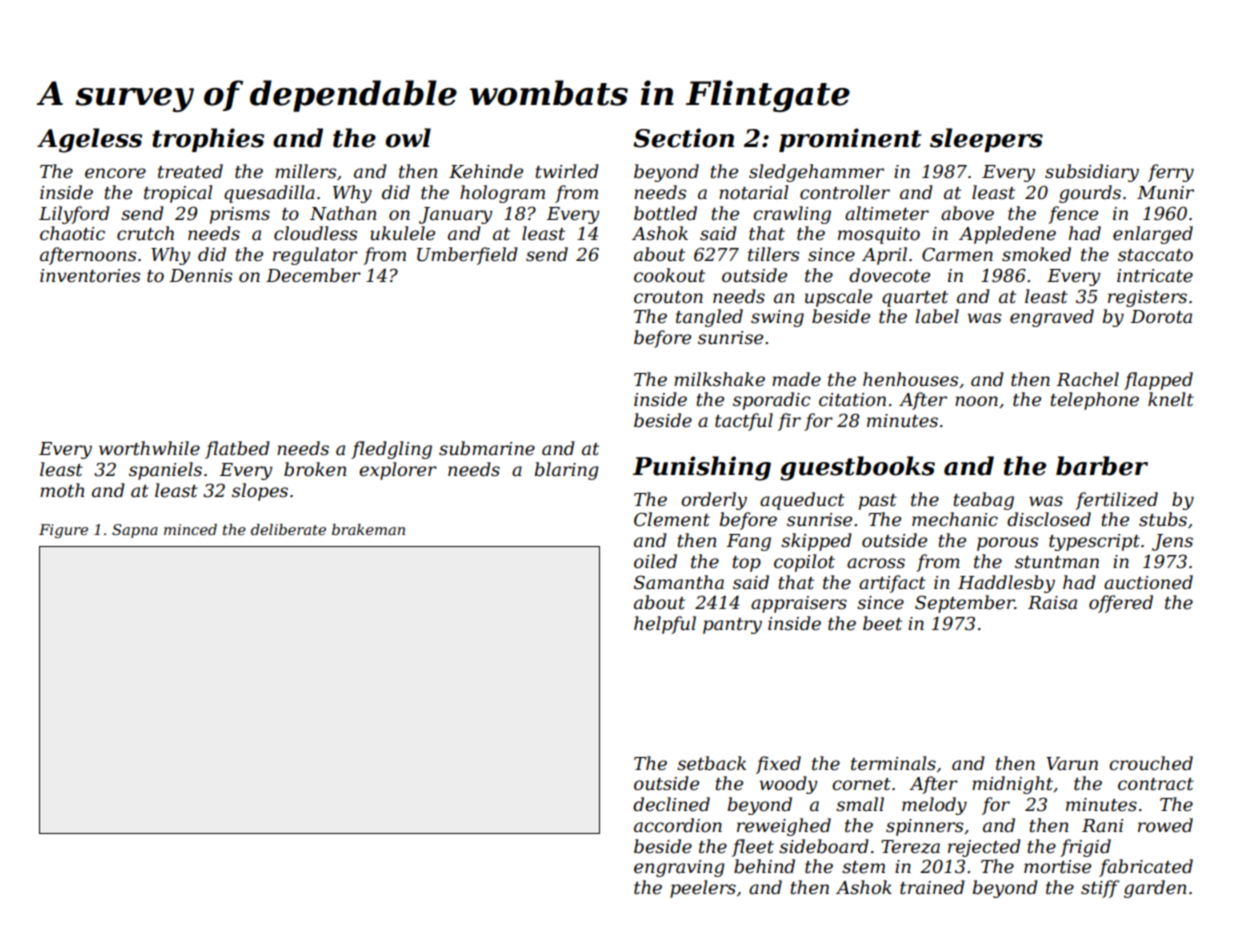 The image size is (1233, 952). I want to click on Umberfield, so click(467, 256).
